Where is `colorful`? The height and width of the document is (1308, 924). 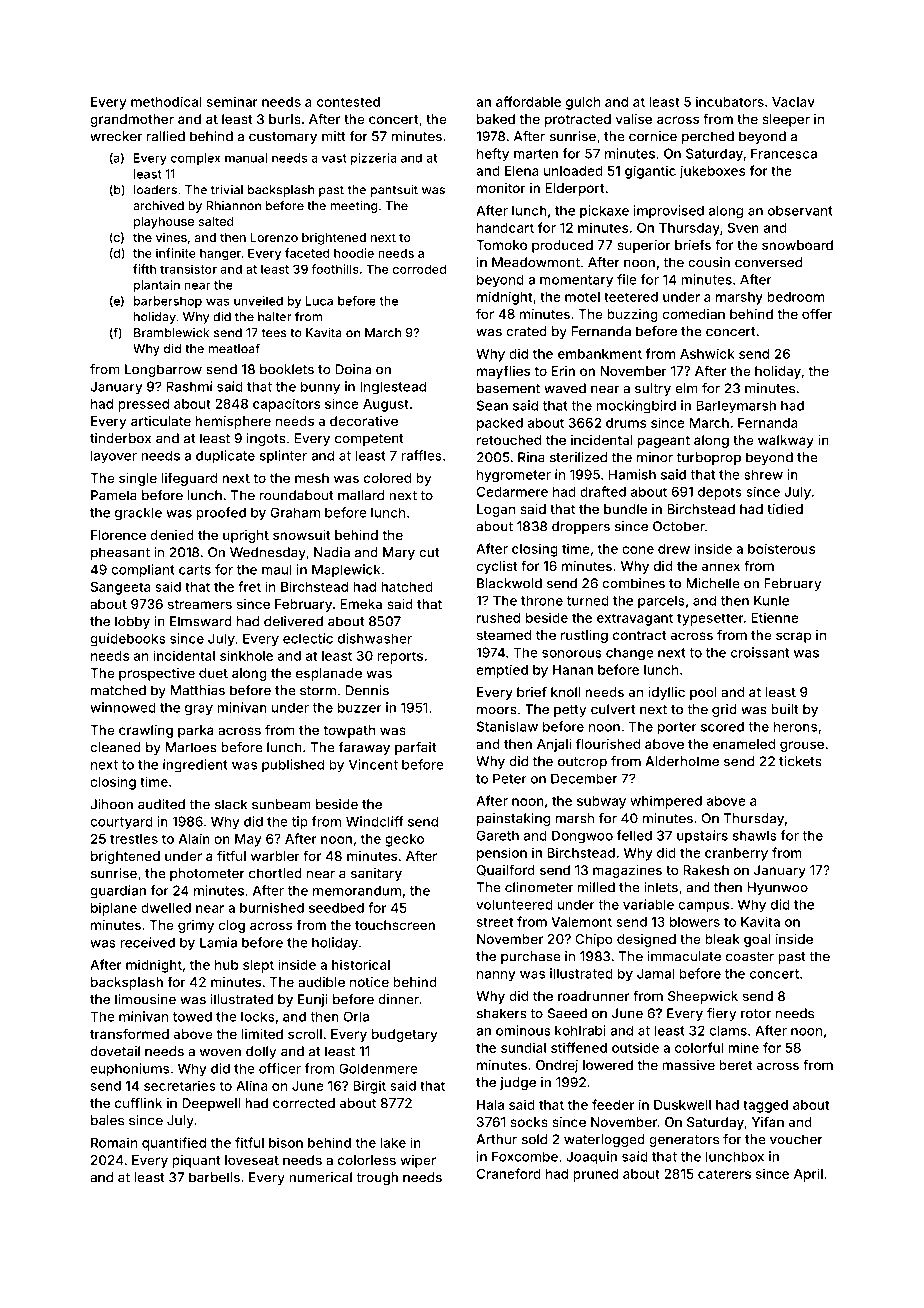
colorful is located at coordinates (699, 1047).
